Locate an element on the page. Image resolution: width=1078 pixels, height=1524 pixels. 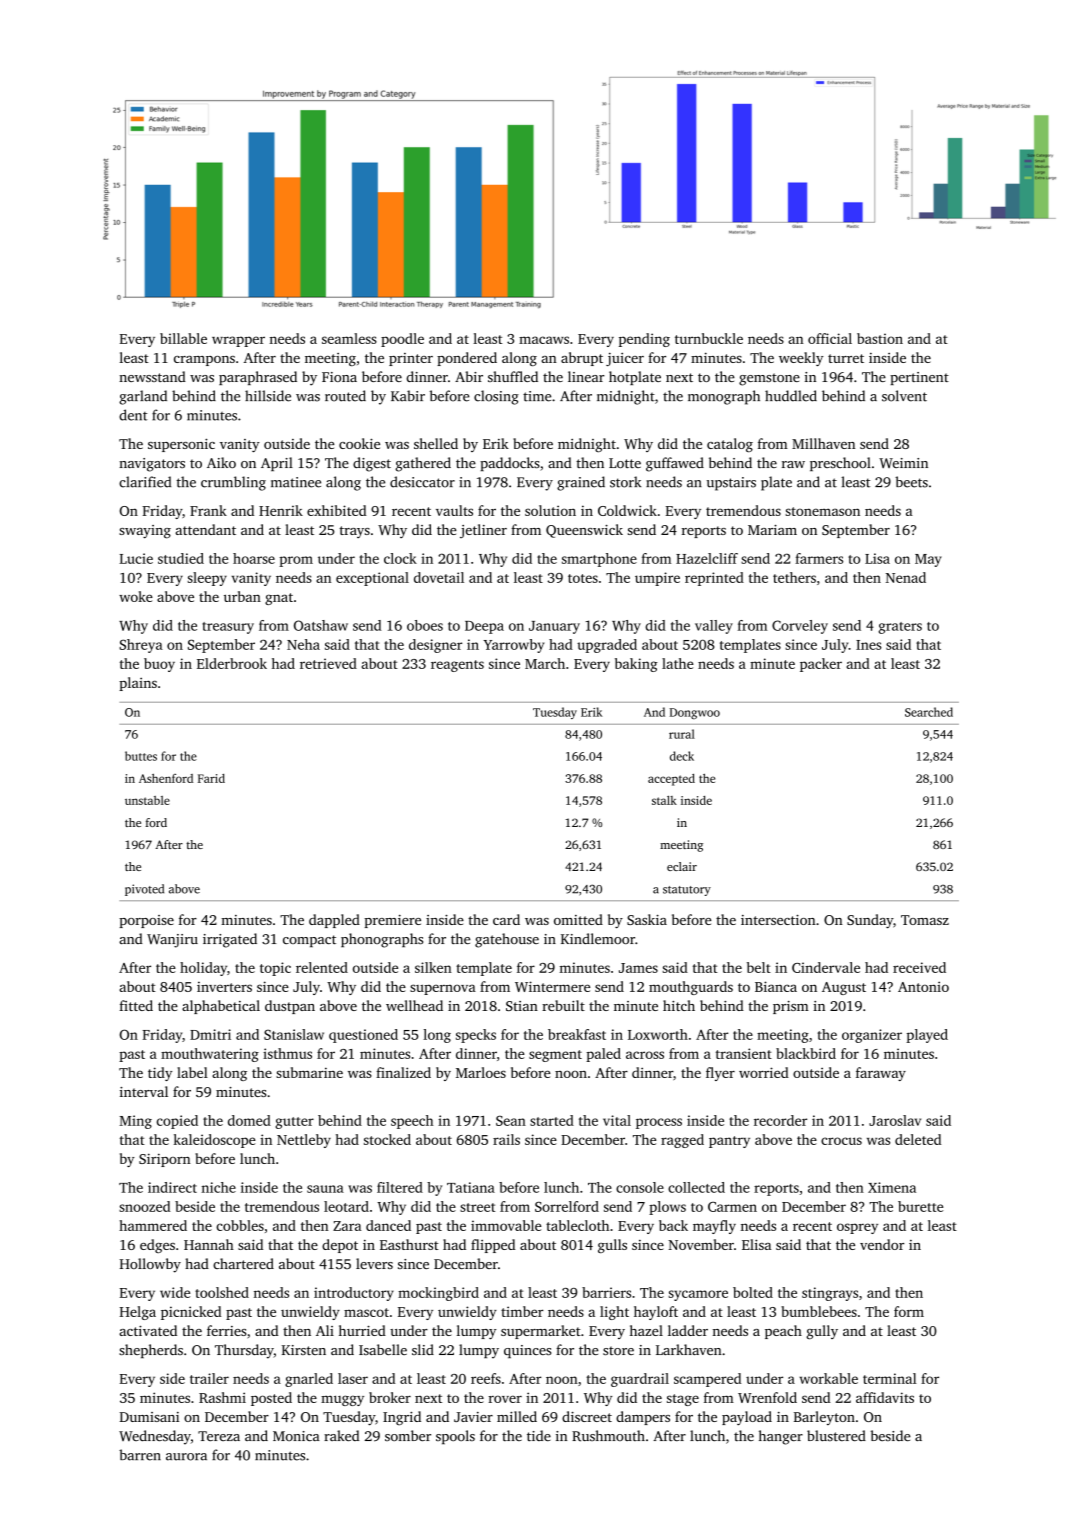
clock is located at coordinates (400, 558).
